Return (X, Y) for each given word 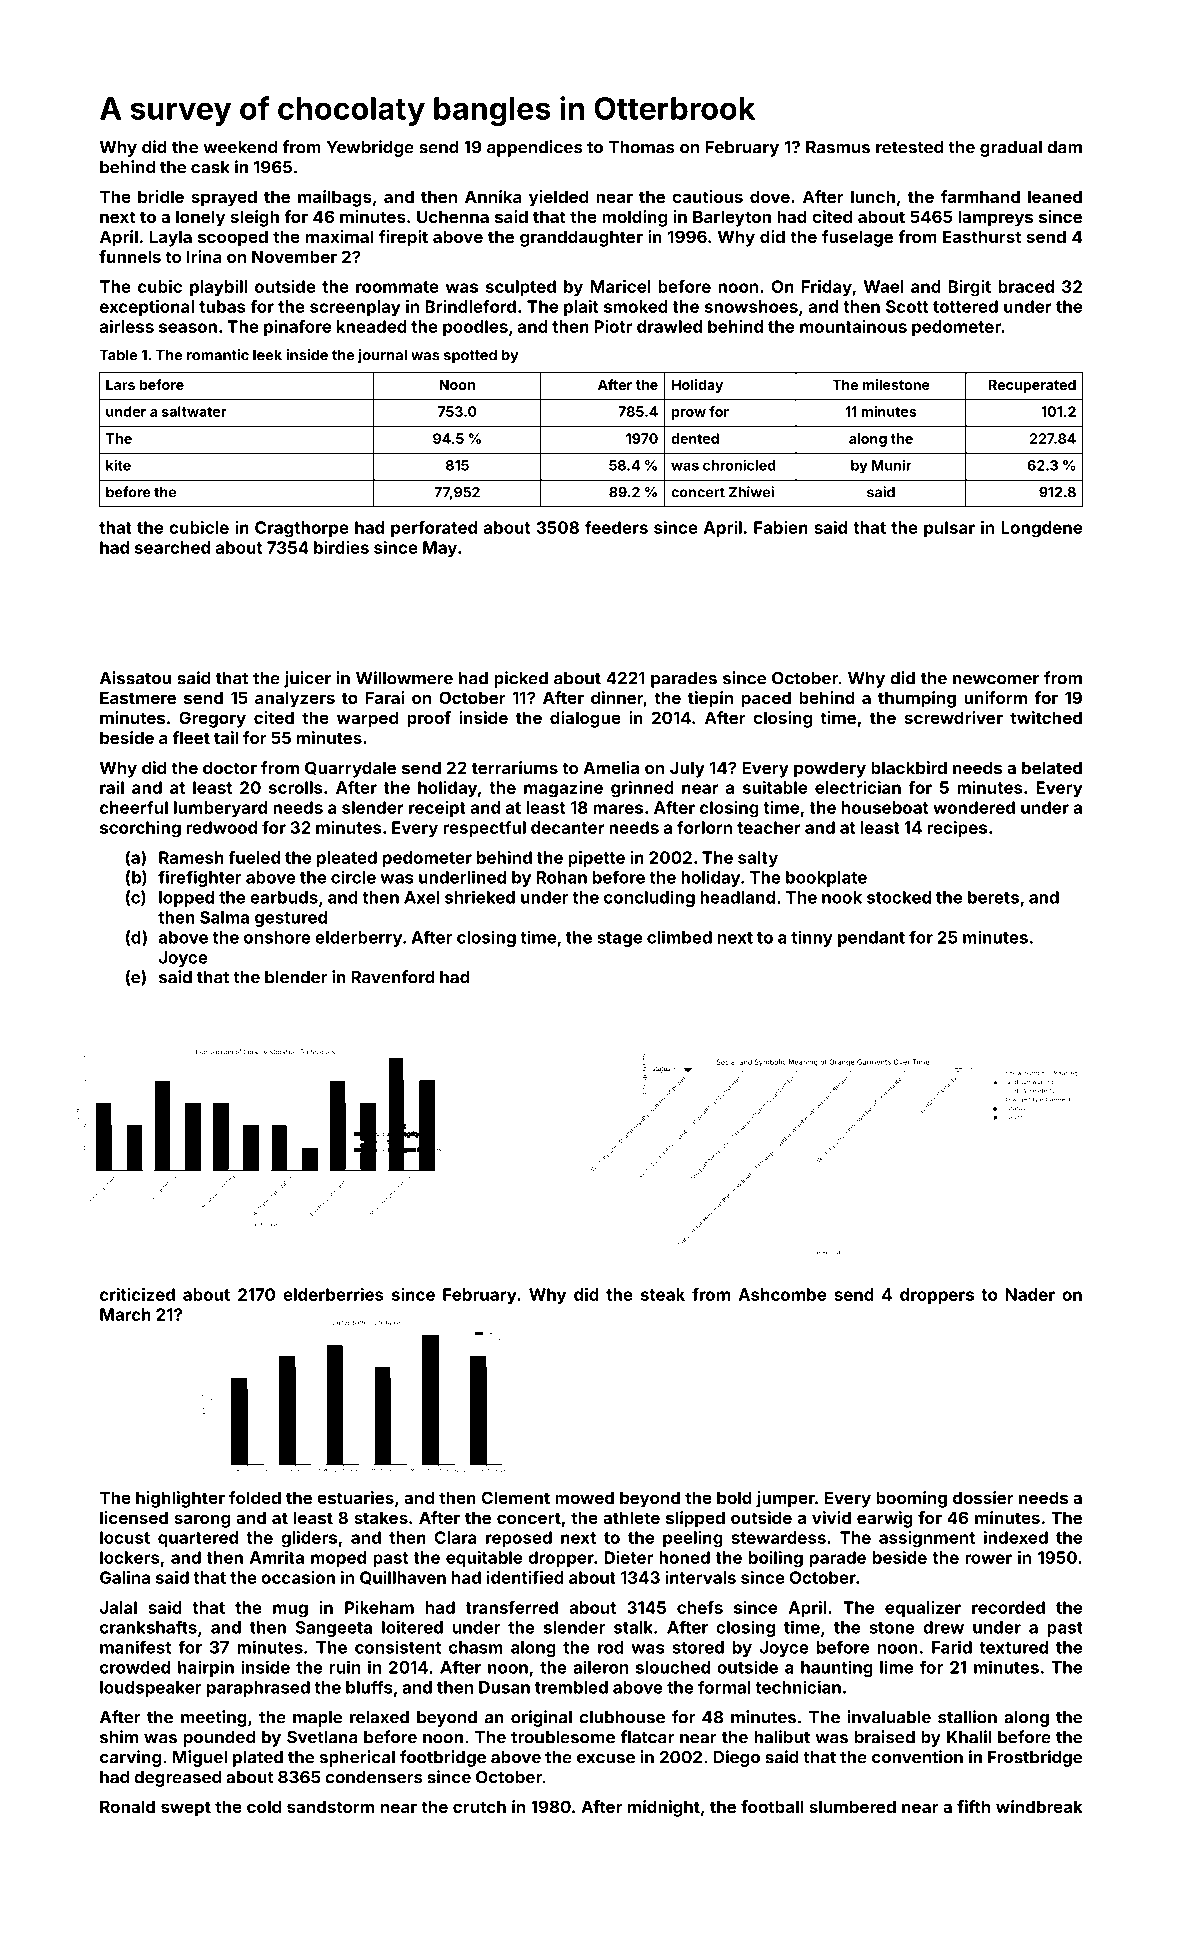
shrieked (480, 897)
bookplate (826, 879)
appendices (535, 148)
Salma (224, 917)
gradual (1011, 149)
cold (264, 1806)
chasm (476, 1647)
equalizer (923, 1609)
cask (210, 167)
